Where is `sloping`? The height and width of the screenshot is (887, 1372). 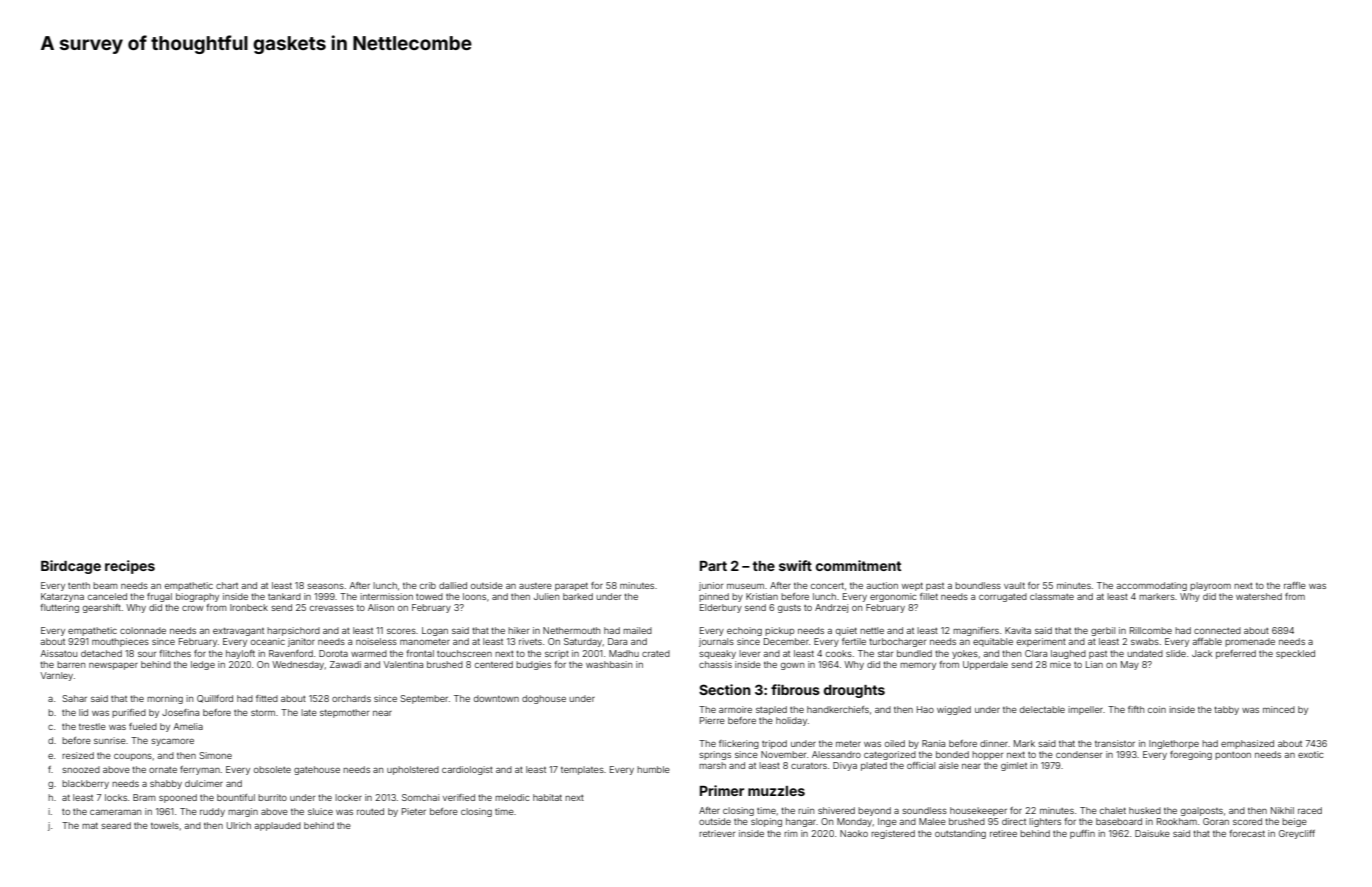
sloping is located at coordinates (766, 822).
